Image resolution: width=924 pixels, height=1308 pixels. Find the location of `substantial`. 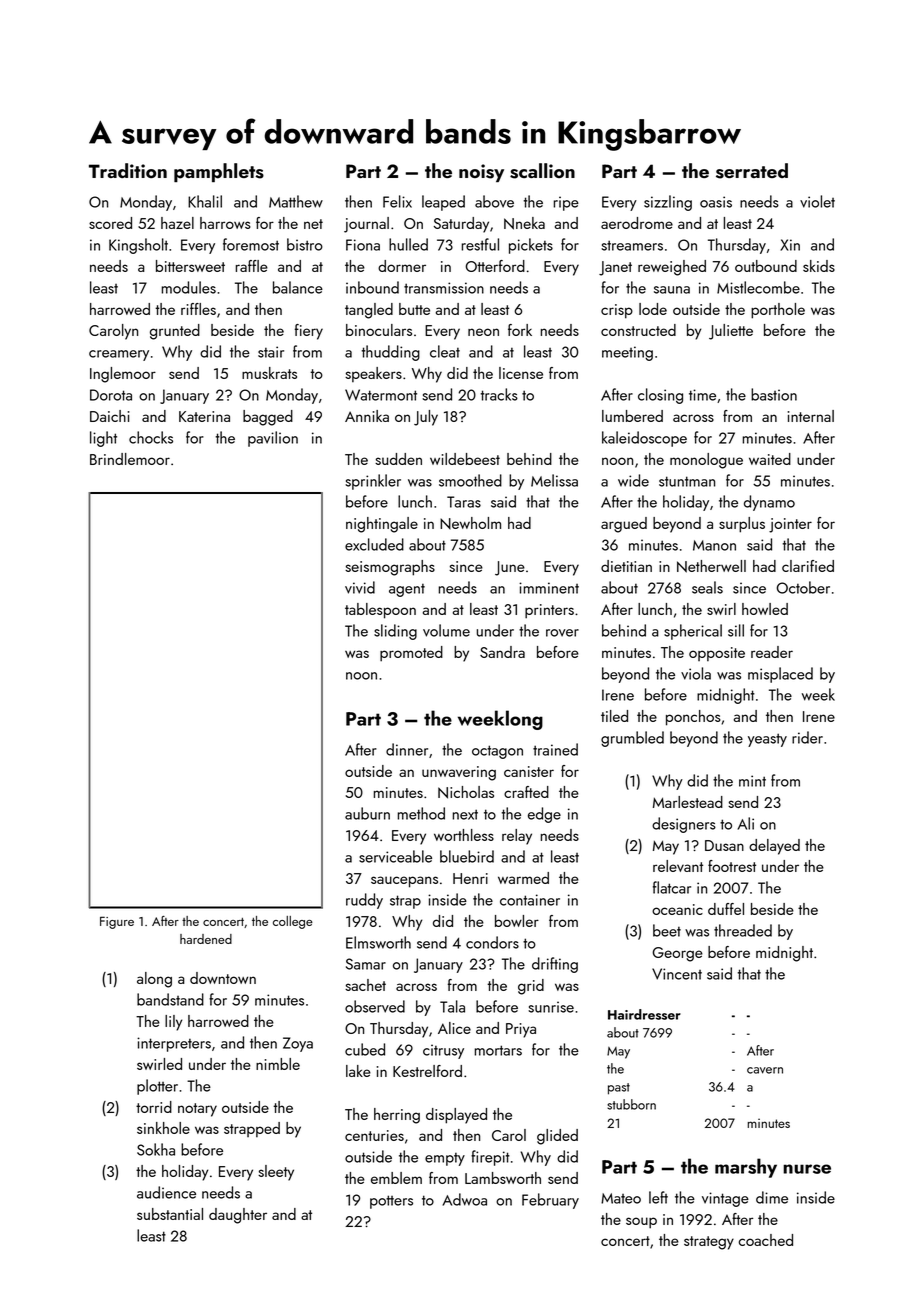

substantial is located at coordinates (170, 1214).
